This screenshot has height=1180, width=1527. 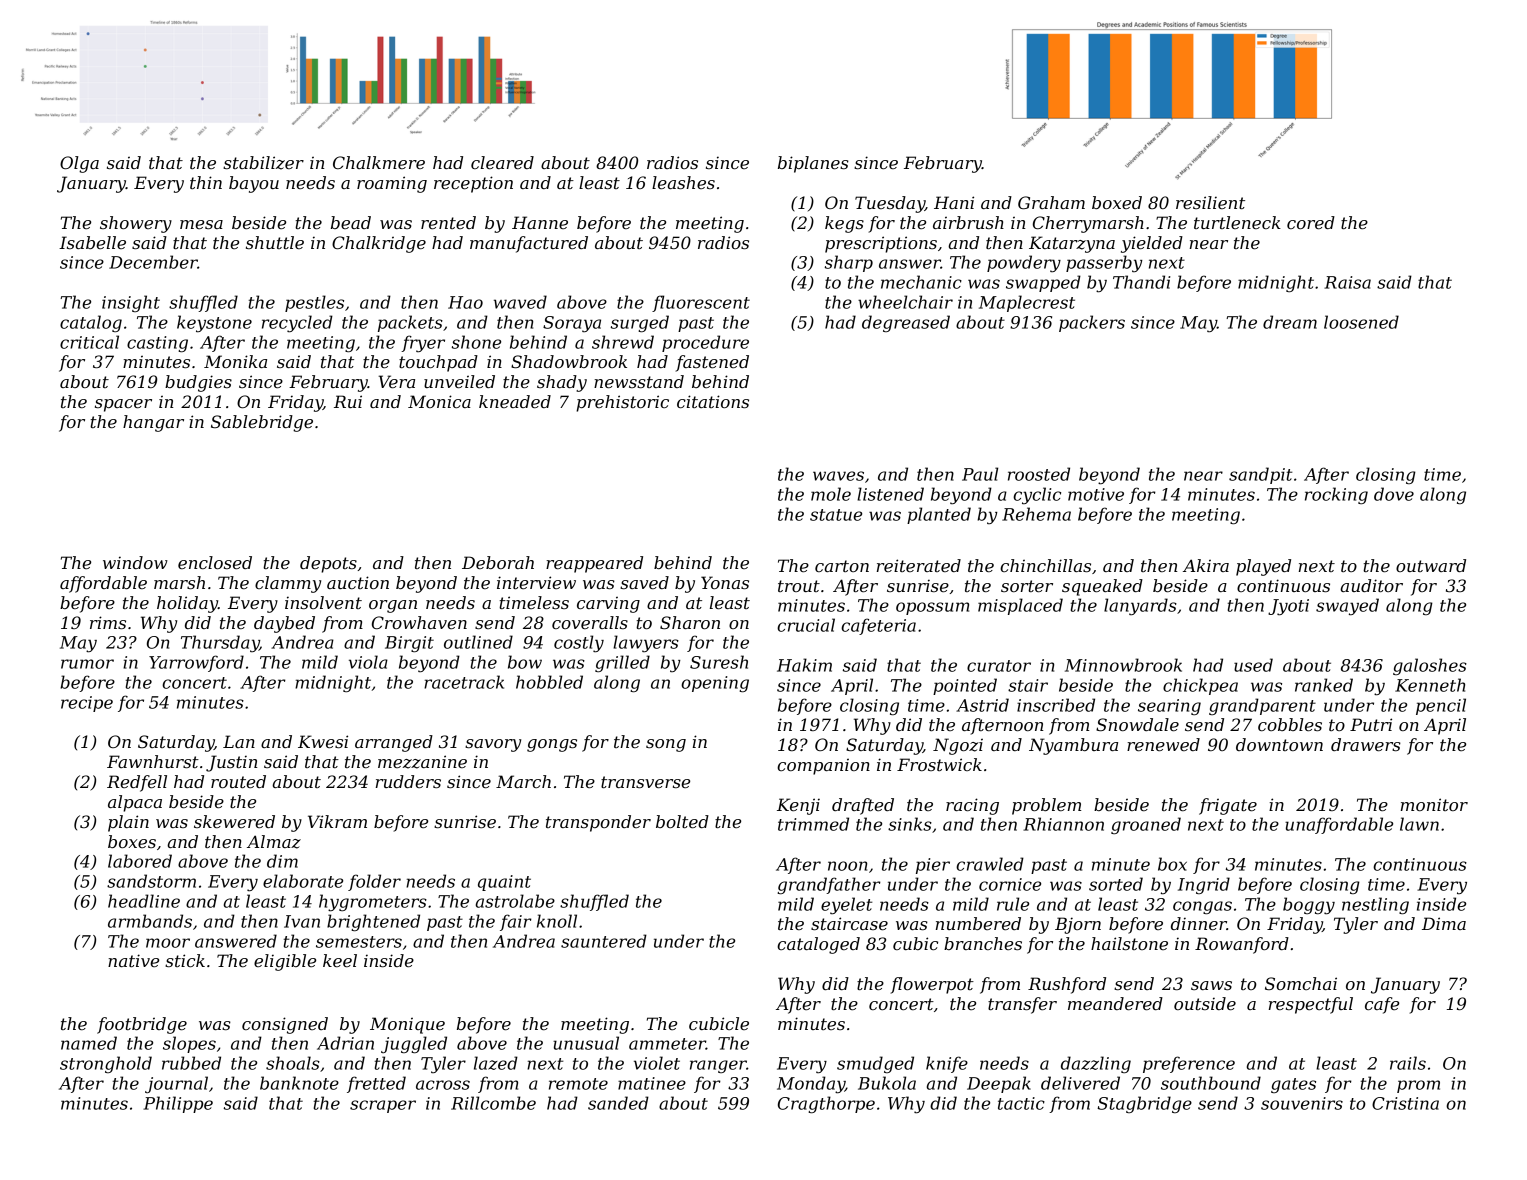 What do you see at coordinates (713, 401) in the screenshot?
I see `citations` at bounding box center [713, 401].
